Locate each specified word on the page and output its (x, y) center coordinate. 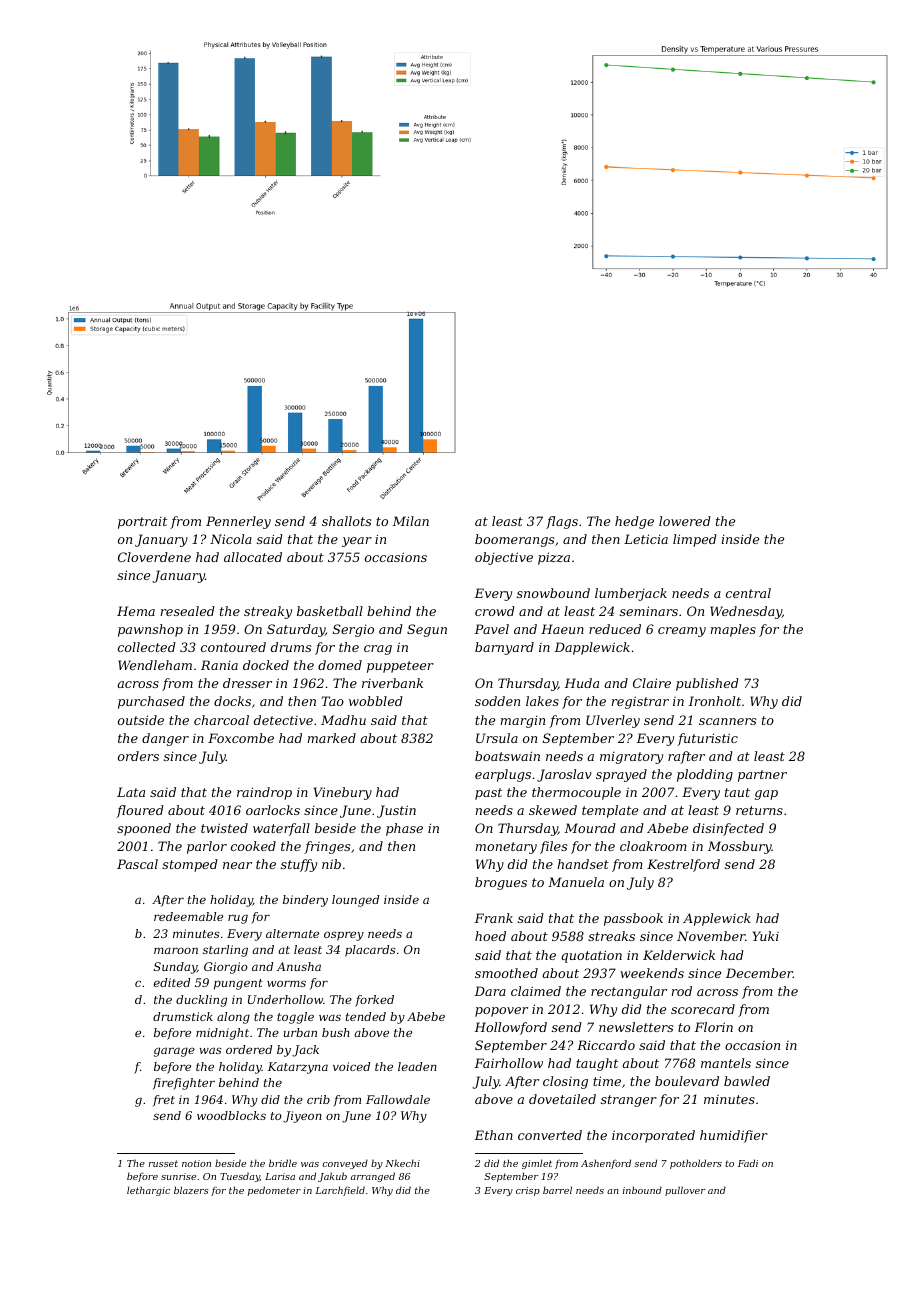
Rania (219, 665)
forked (374, 1001)
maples (733, 630)
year (357, 542)
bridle (283, 1163)
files (553, 847)
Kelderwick (679, 955)
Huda (581, 683)
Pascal (137, 864)
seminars (649, 611)
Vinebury (343, 793)
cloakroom (653, 846)
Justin (396, 811)
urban (300, 1032)
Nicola (231, 539)
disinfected (728, 829)
